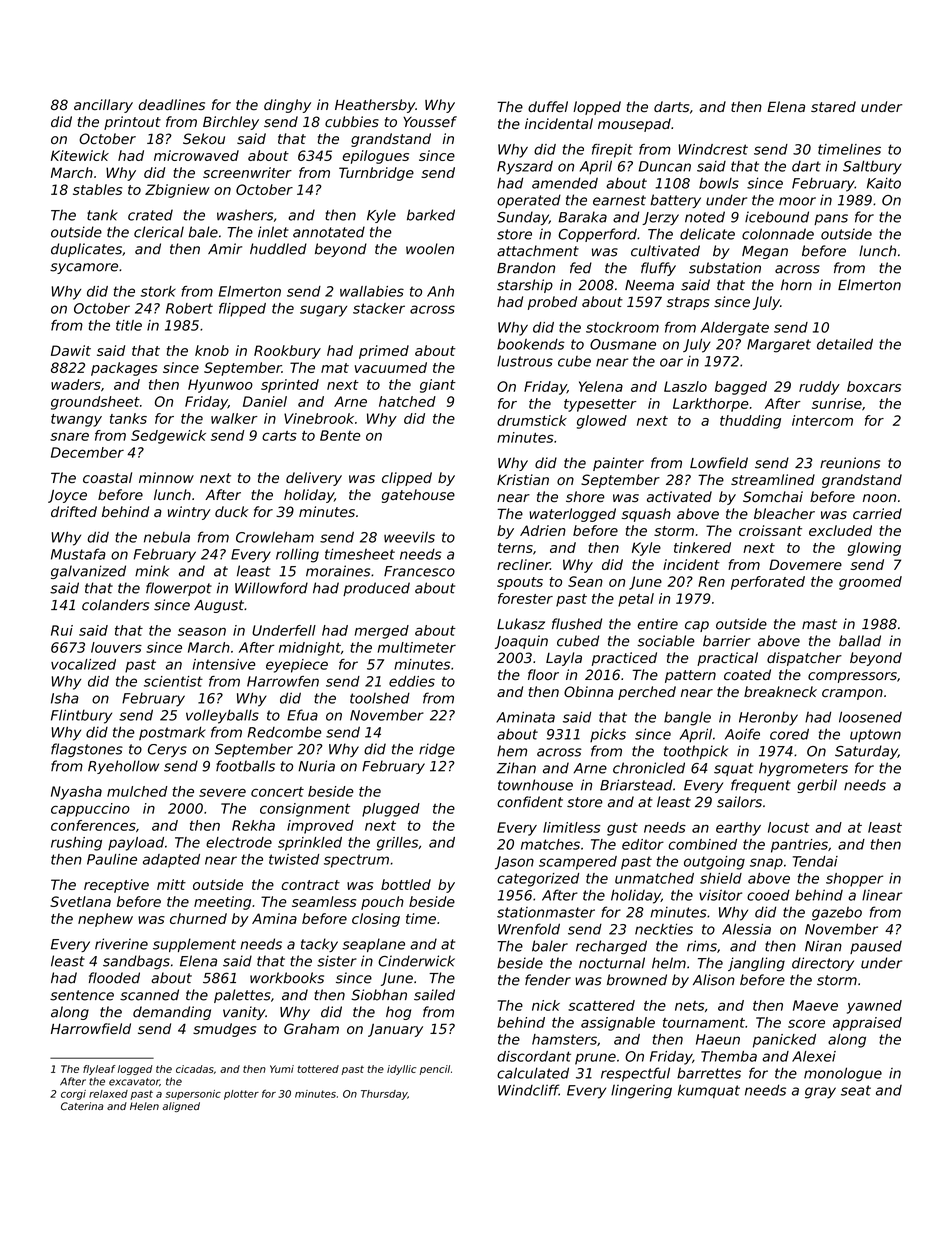 The image size is (952, 1233). What do you see at coordinates (528, 1090) in the image?
I see `Windcliff` at bounding box center [528, 1090].
